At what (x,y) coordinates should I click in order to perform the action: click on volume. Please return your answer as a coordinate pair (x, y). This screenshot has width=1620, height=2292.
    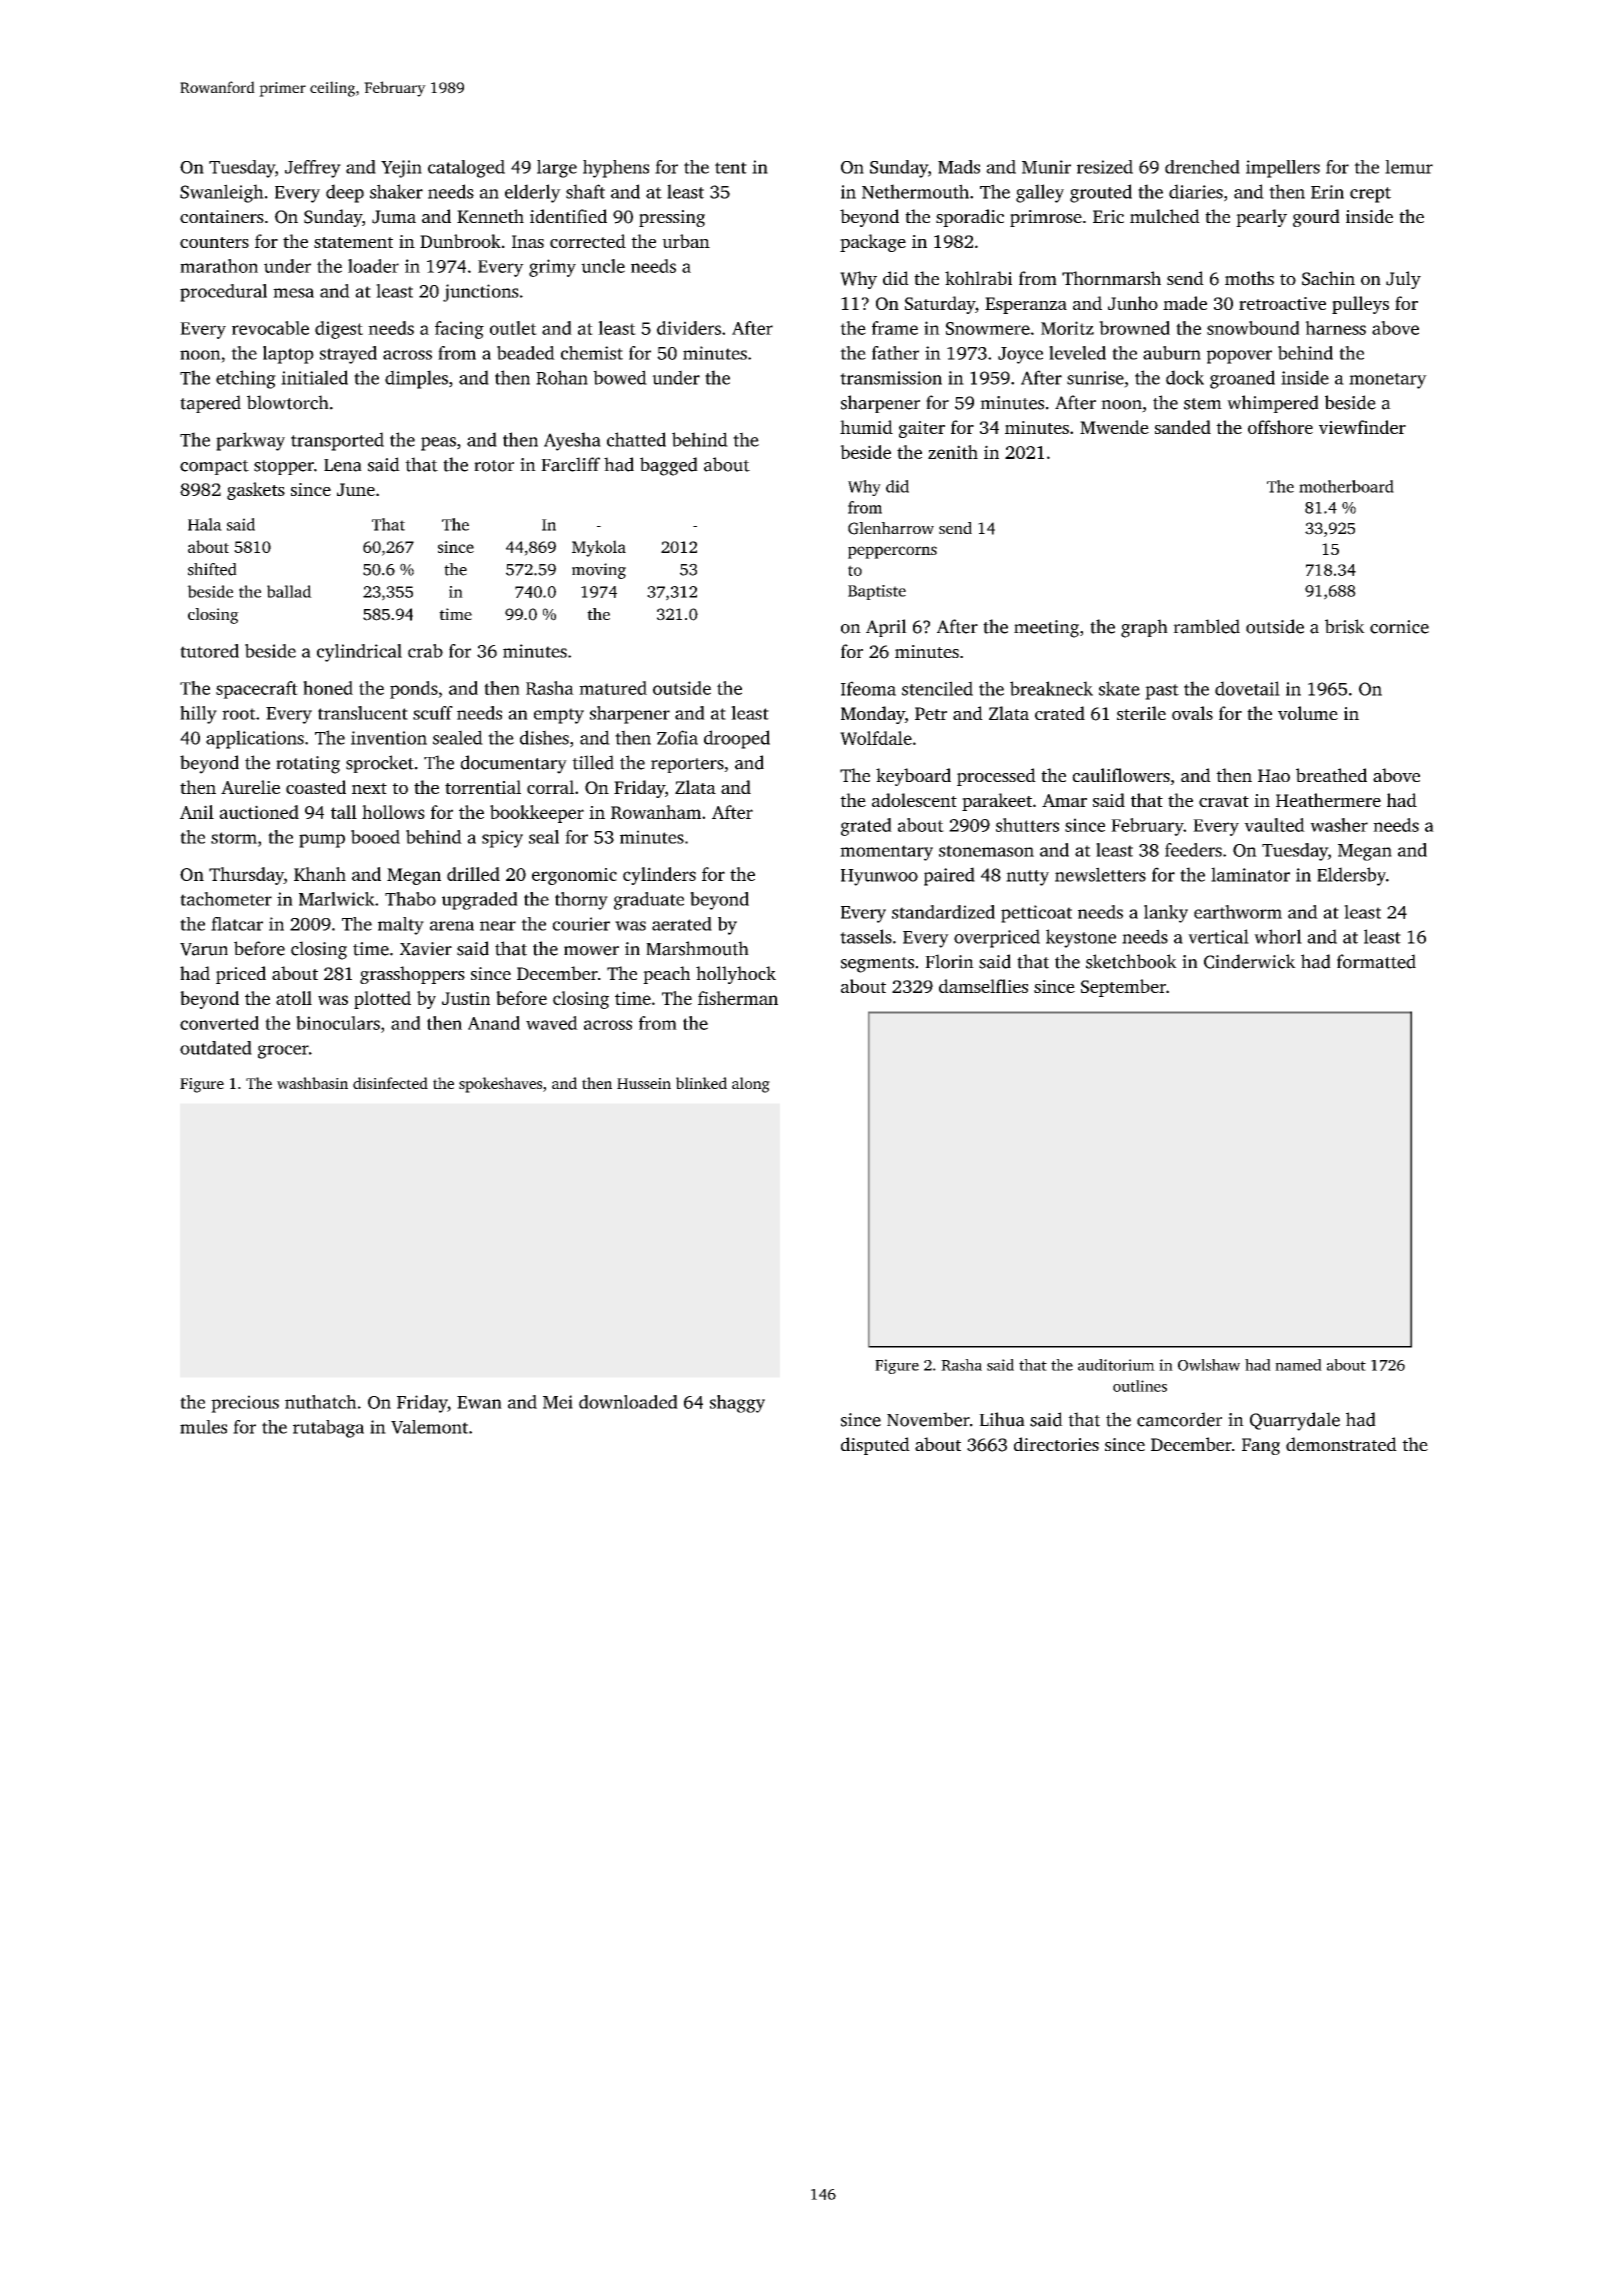
    Looking at the image, I should click on (1308, 713).
